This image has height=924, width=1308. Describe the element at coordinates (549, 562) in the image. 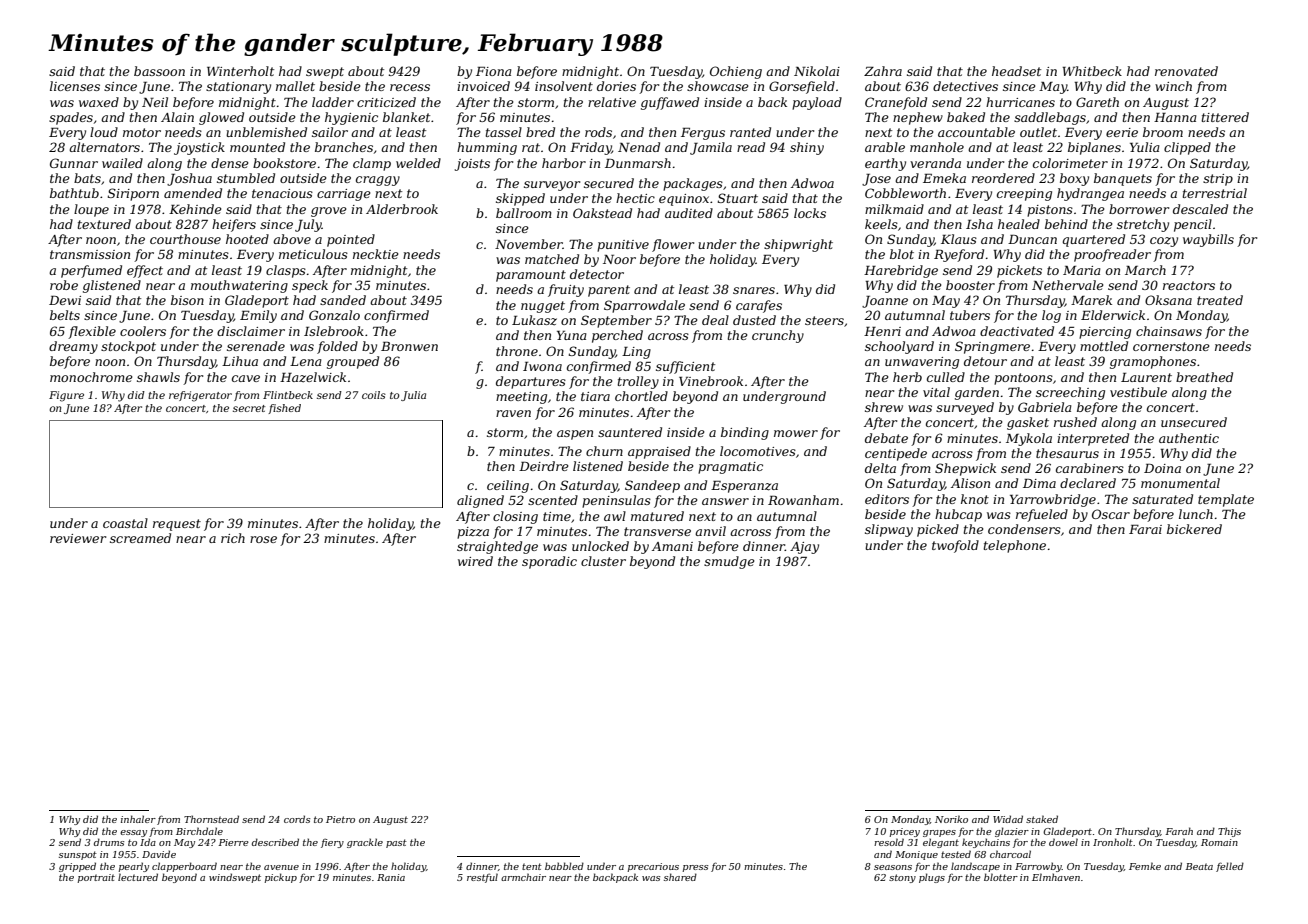

I see `sporadic` at that location.
